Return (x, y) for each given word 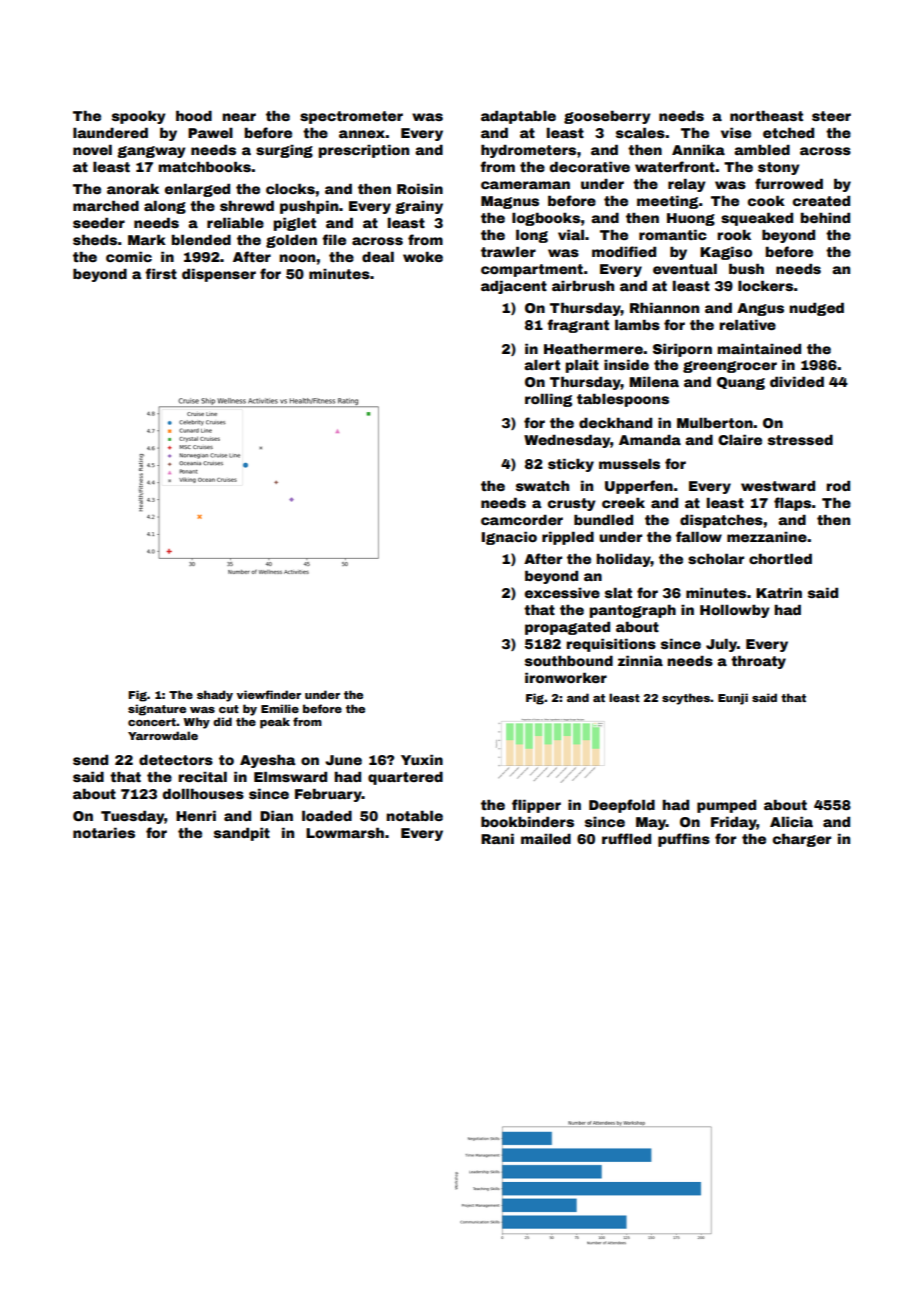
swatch (542, 485)
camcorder (522, 520)
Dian (276, 815)
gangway (151, 152)
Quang (741, 383)
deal (378, 256)
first (161, 273)
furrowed (789, 183)
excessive (562, 593)
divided (797, 381)
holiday (623, 560)
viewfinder (269, 694)
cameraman (525, 185)
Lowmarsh (345, 832)
